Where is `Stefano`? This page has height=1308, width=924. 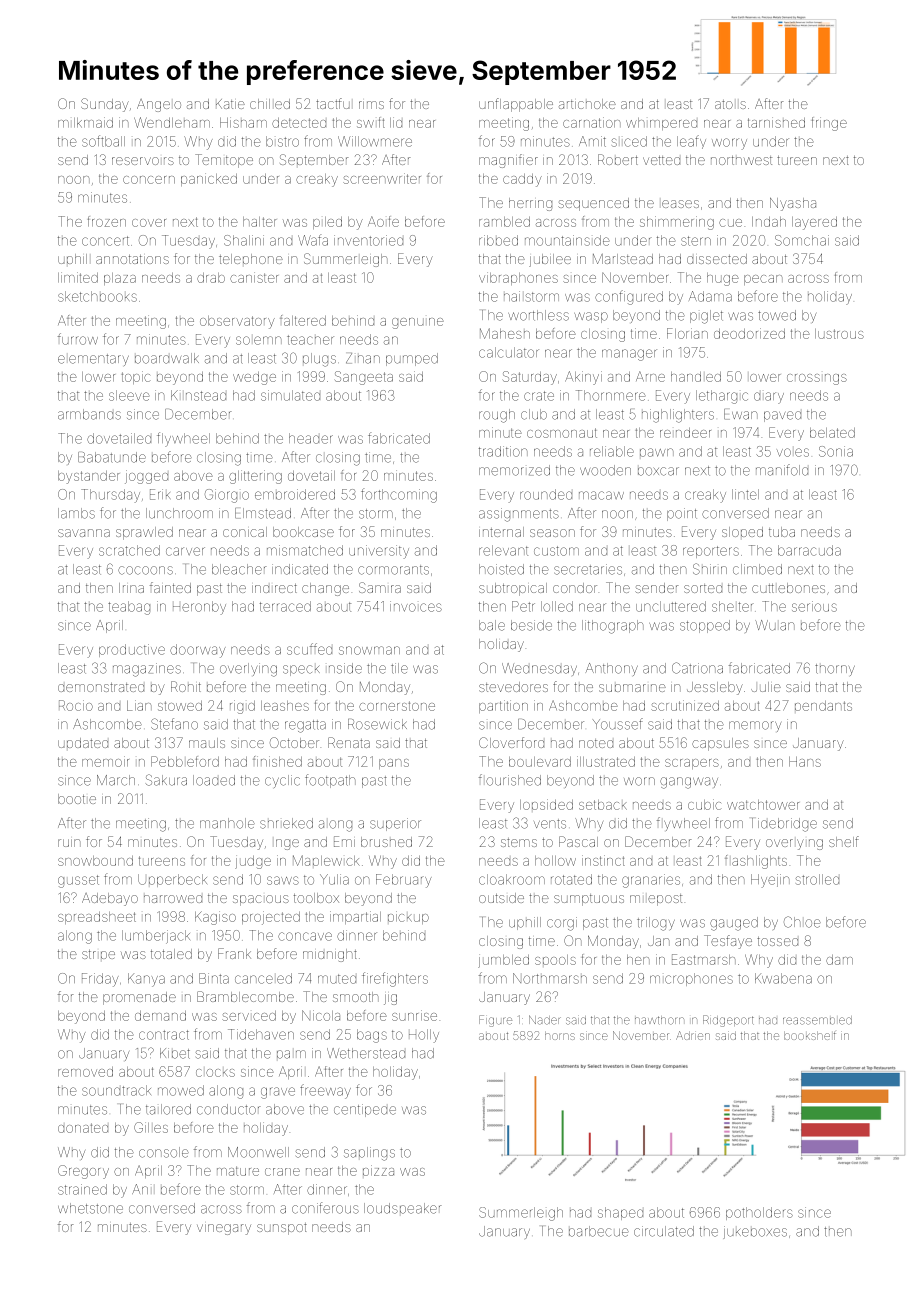 Stefano is located at coordinates (174, 724).
